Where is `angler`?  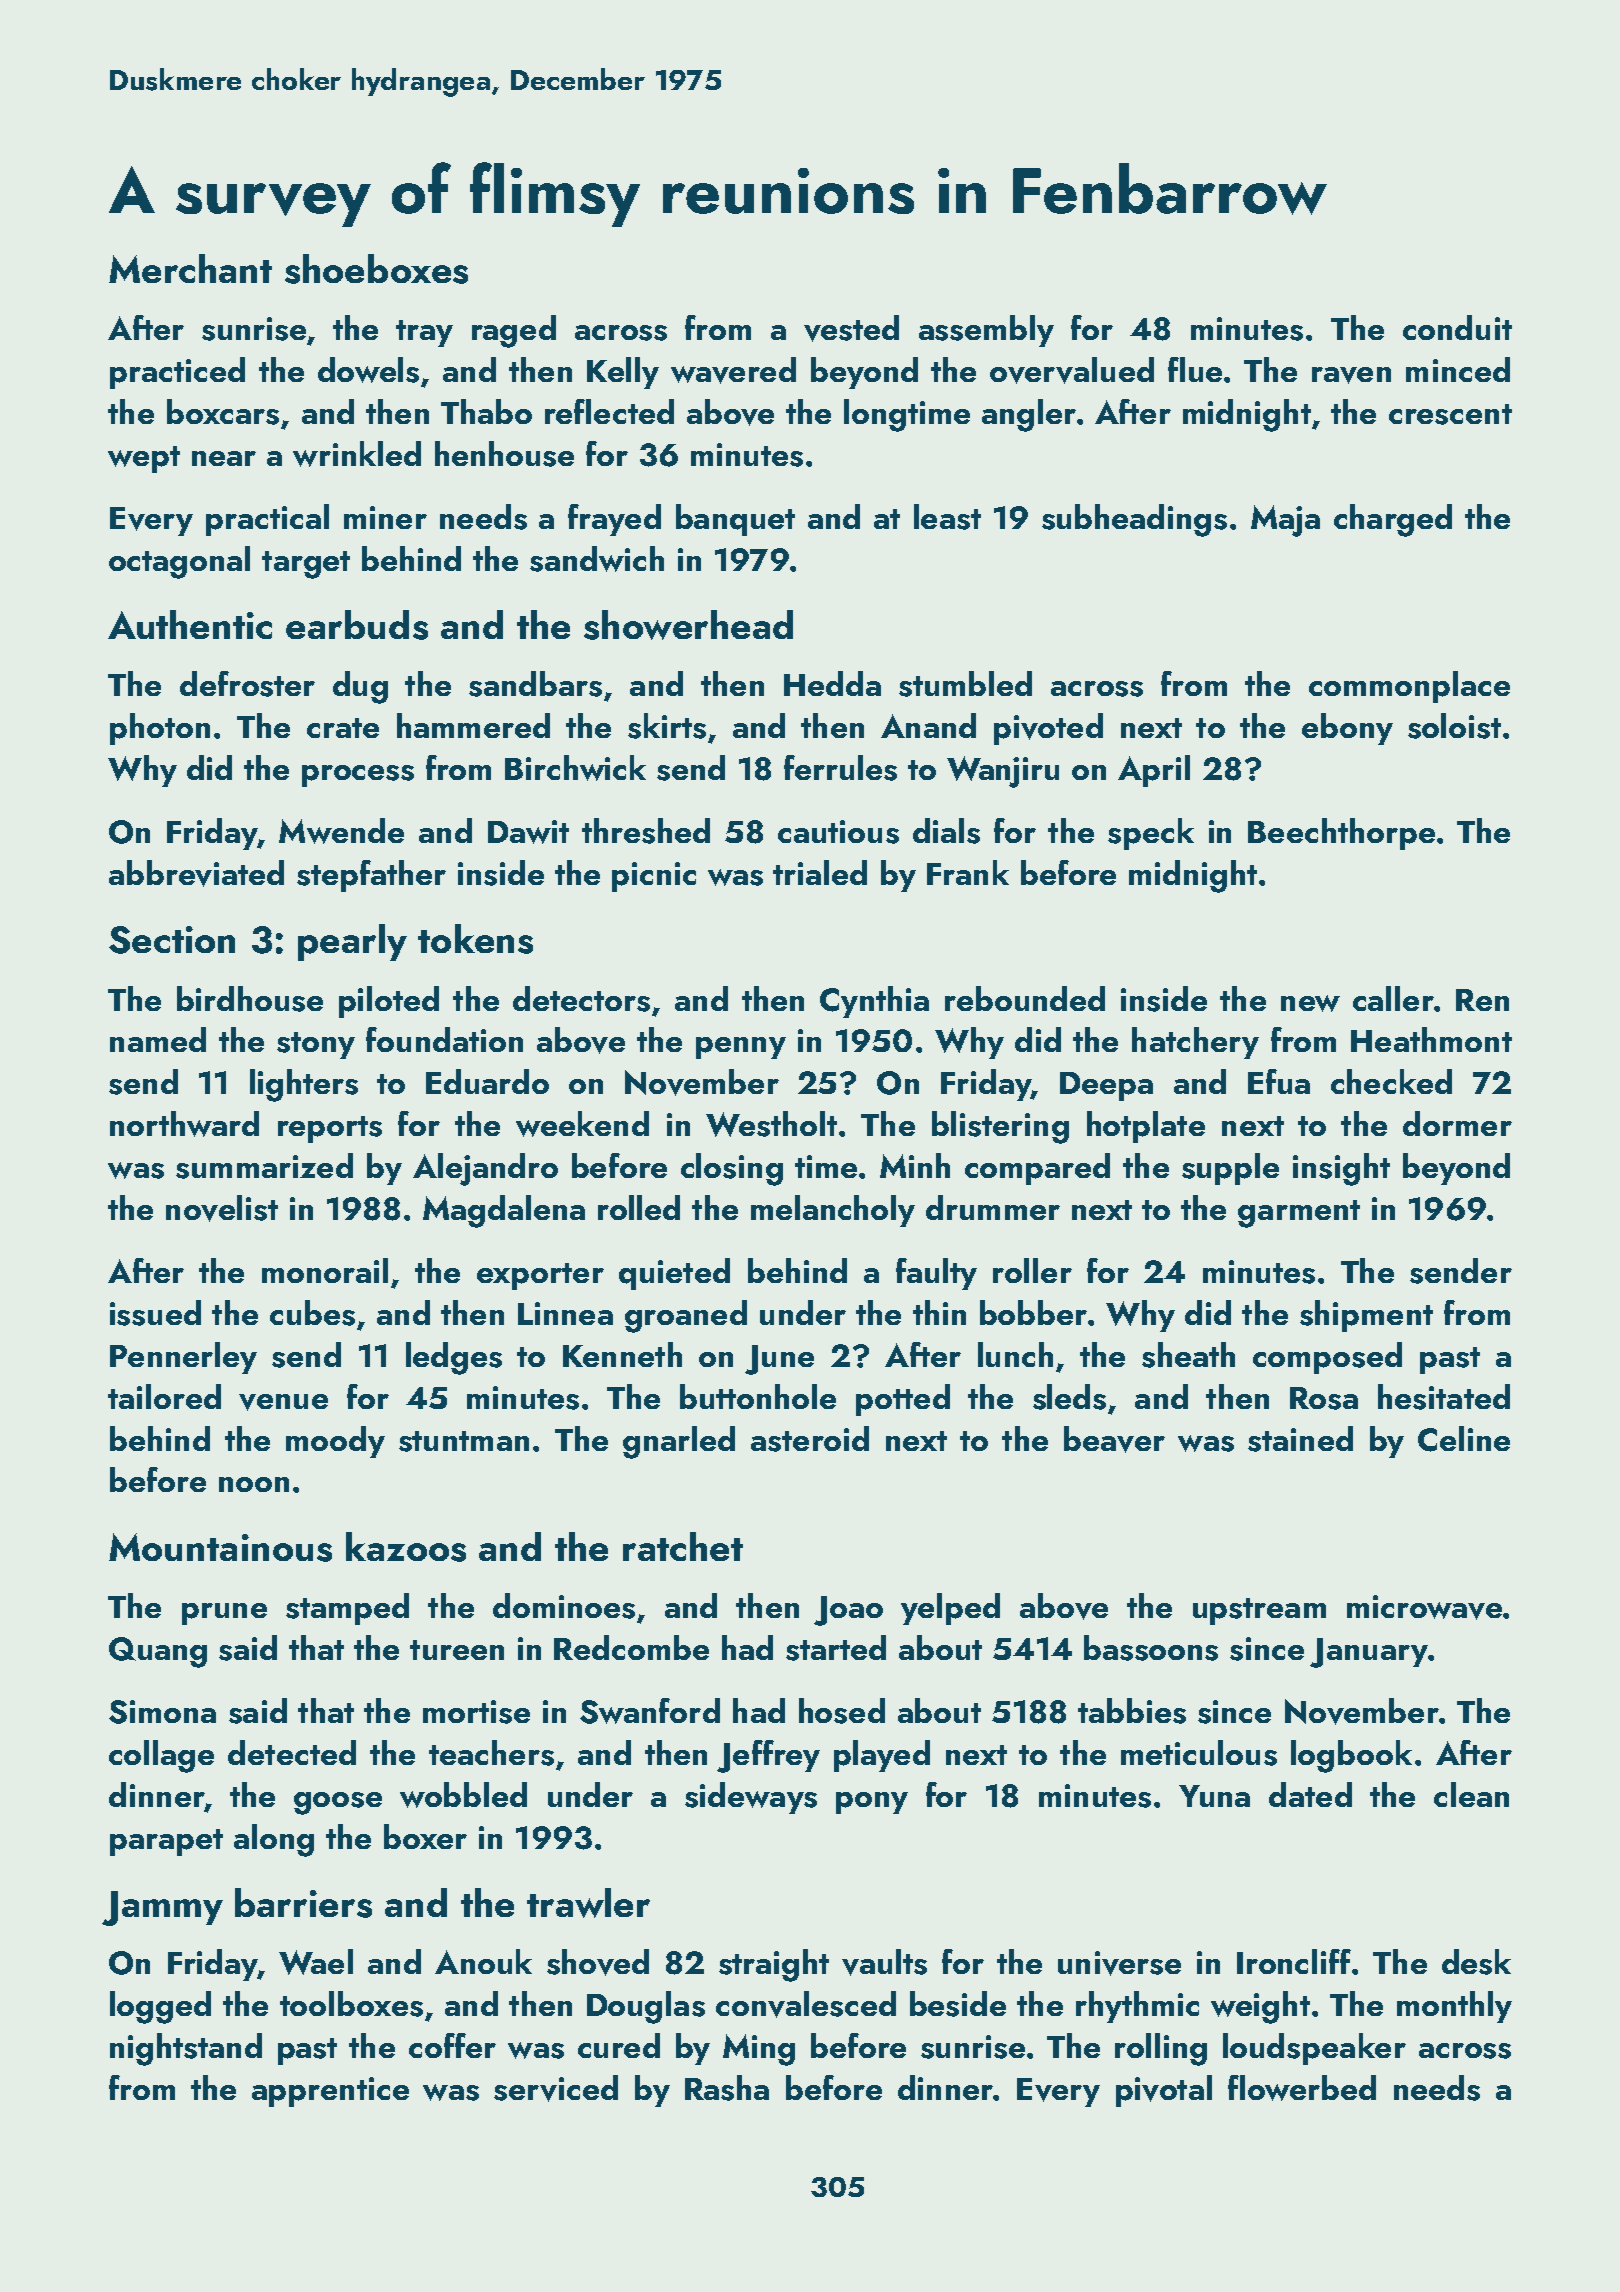
angler is located at coordinates (1029, 415).
